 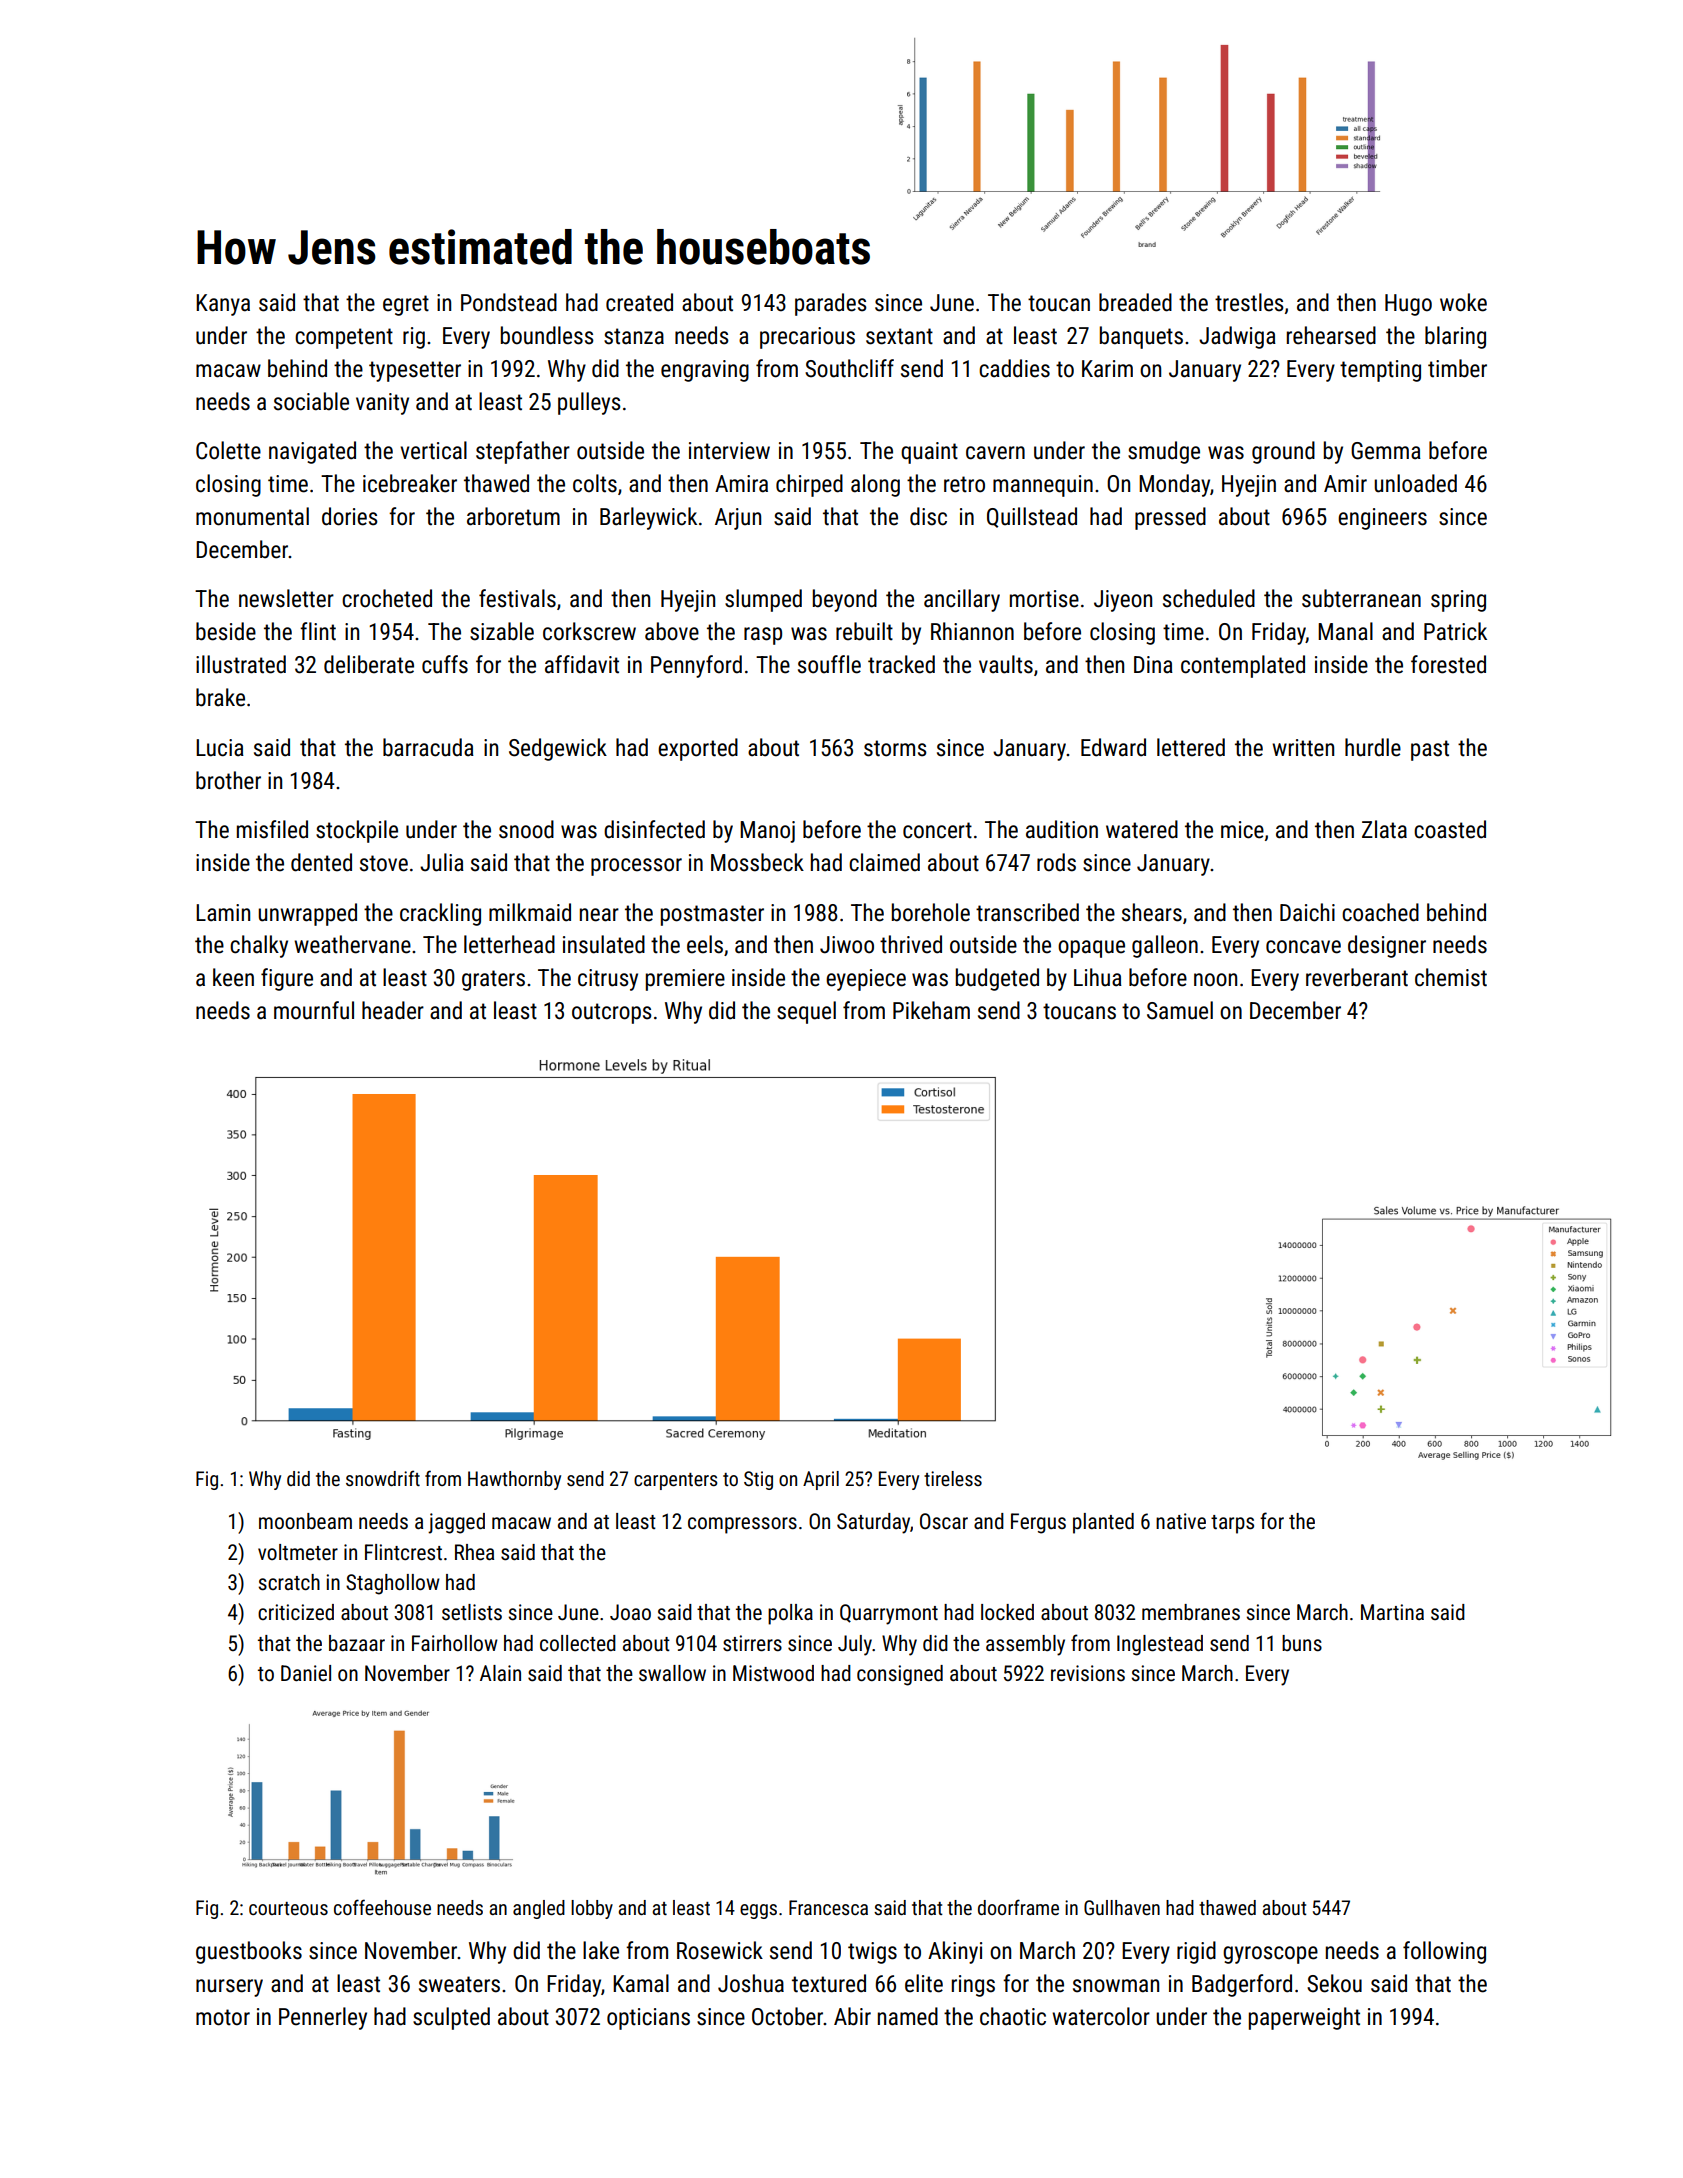 What do you see at coordinates (705, 371) in the screenshot?
I see `engraving` at bounding box center [705, 371].
